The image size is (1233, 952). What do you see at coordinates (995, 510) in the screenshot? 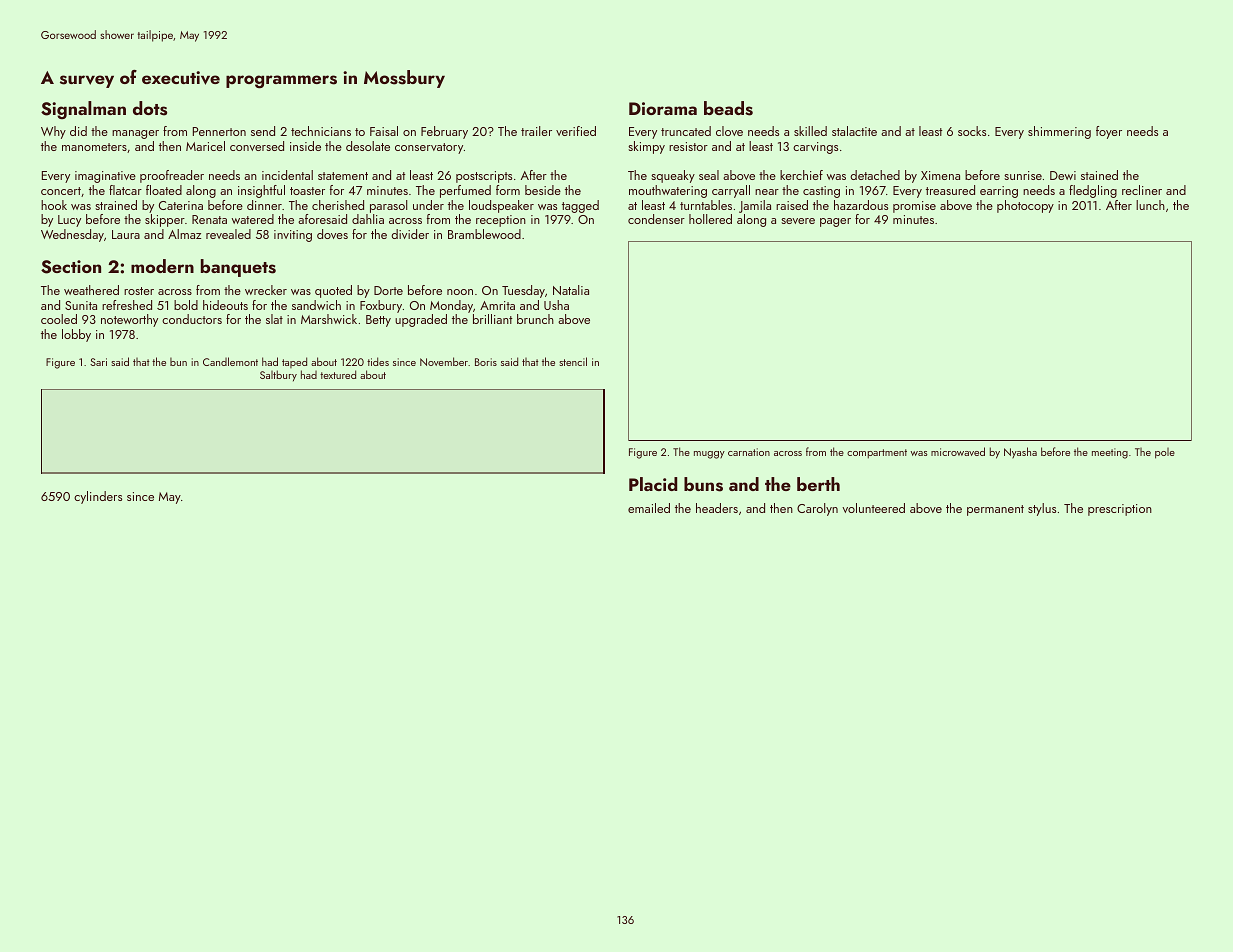
I see `permanent` at bounding box center [995, 510].
